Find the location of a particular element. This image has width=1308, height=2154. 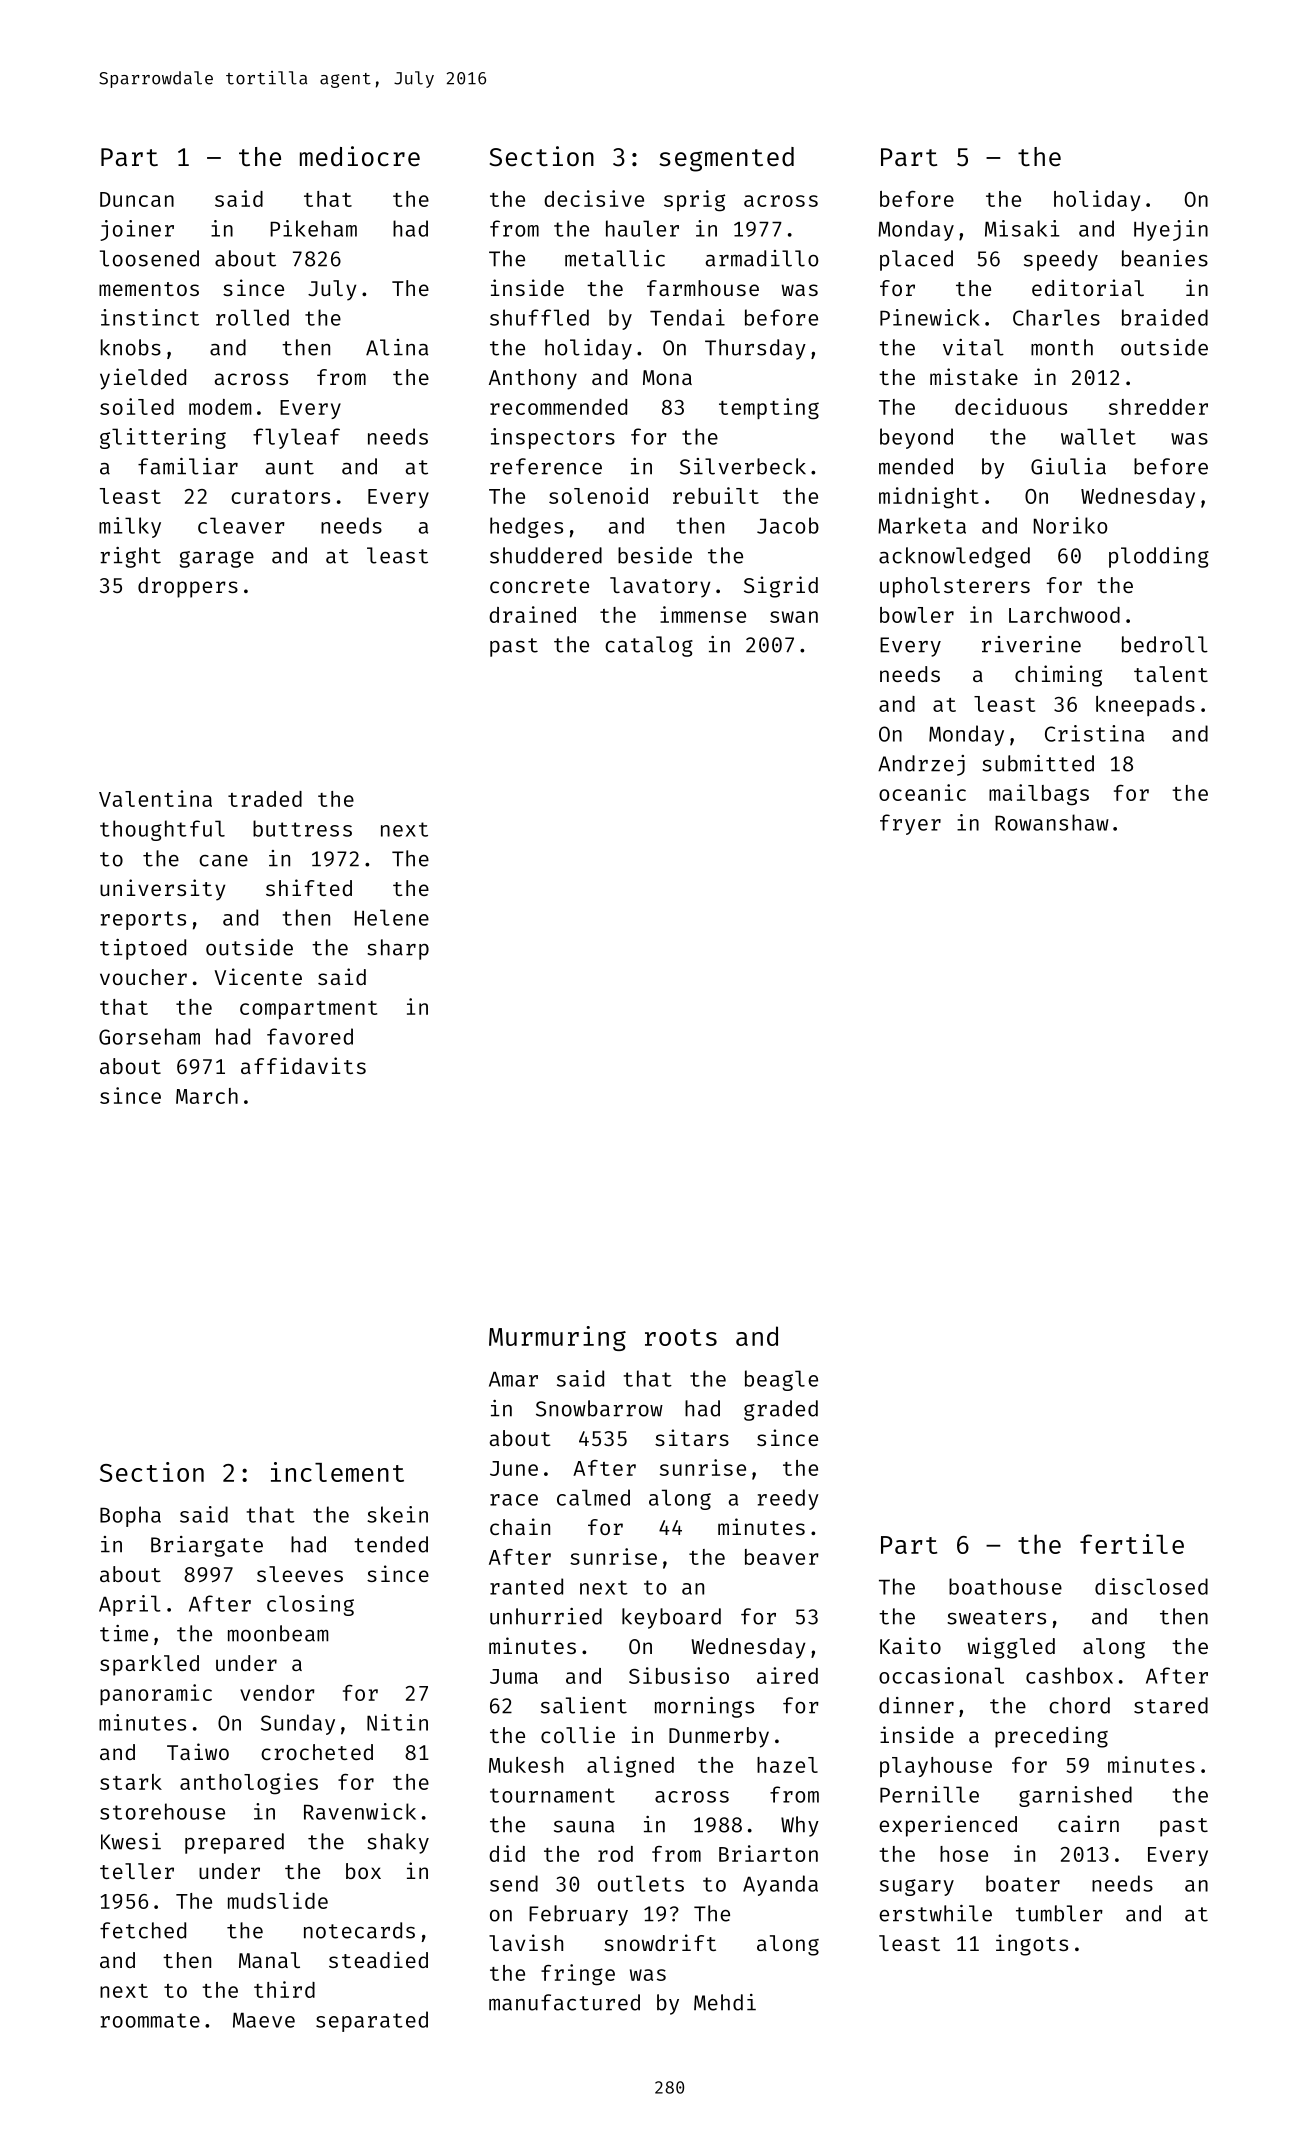

outlets is located at coordinates (641, 1883).
